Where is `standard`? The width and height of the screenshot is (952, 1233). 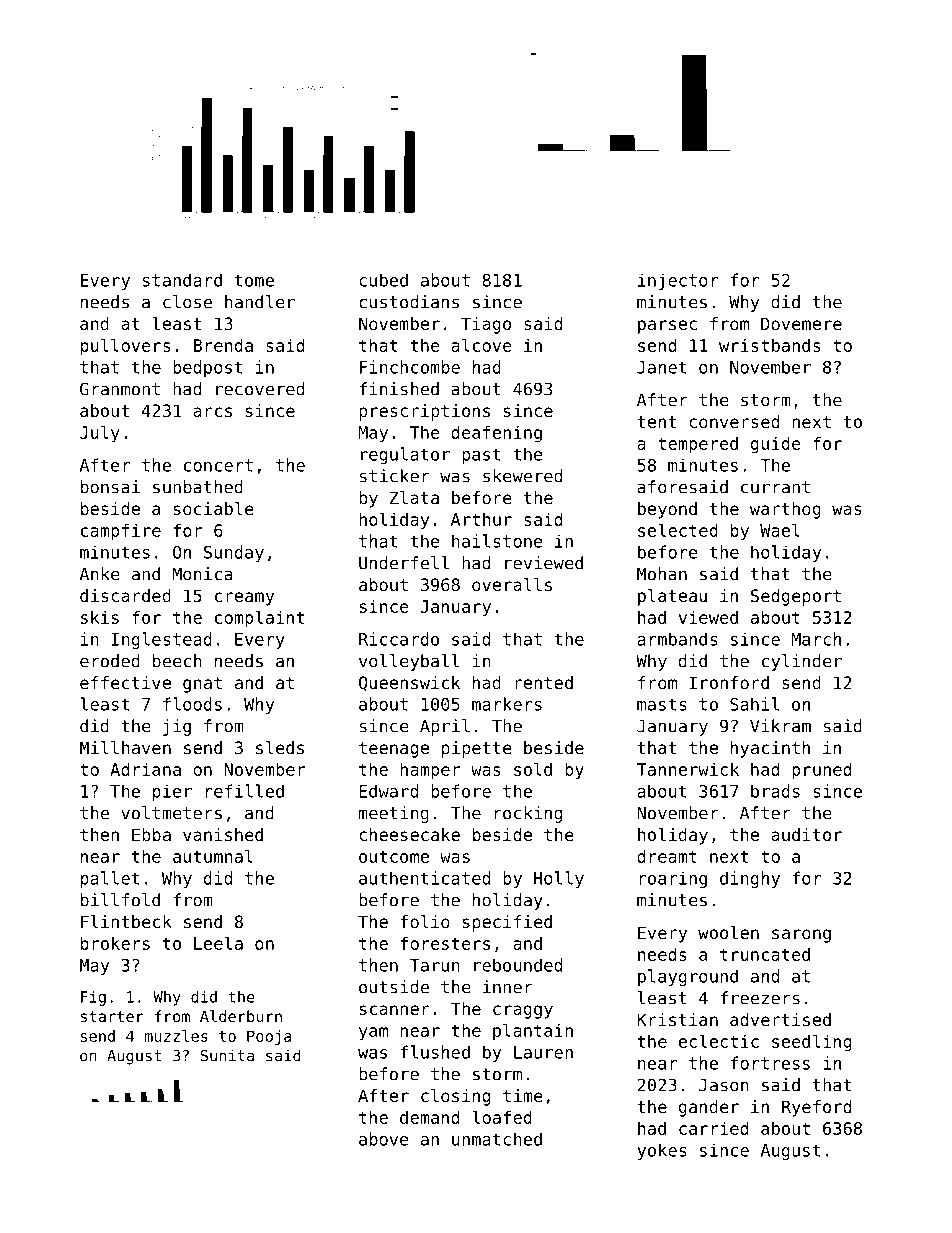
standard is located at coordinates (182, 280).
